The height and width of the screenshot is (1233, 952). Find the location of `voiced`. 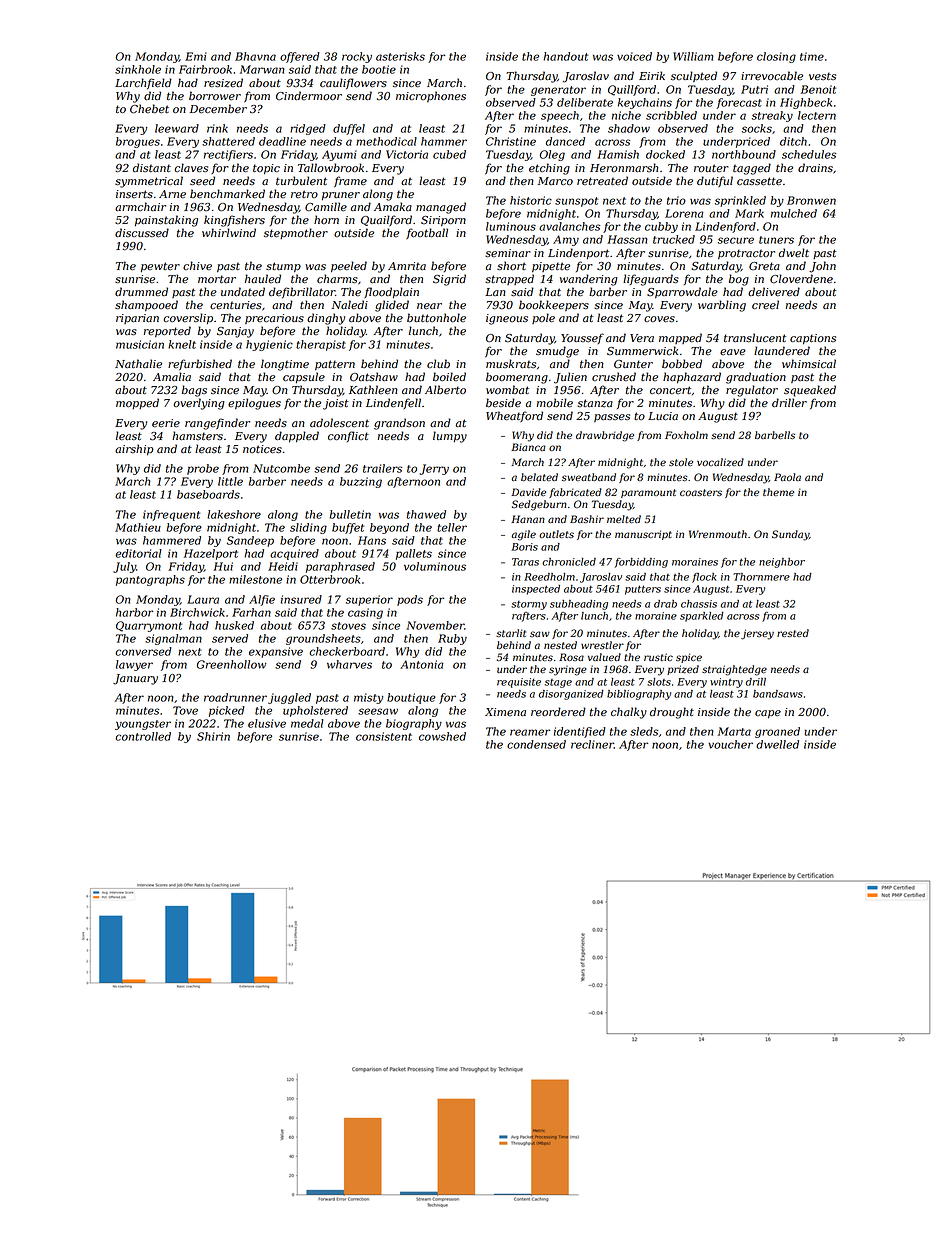

voiced is located at coordinates (634, 56).
